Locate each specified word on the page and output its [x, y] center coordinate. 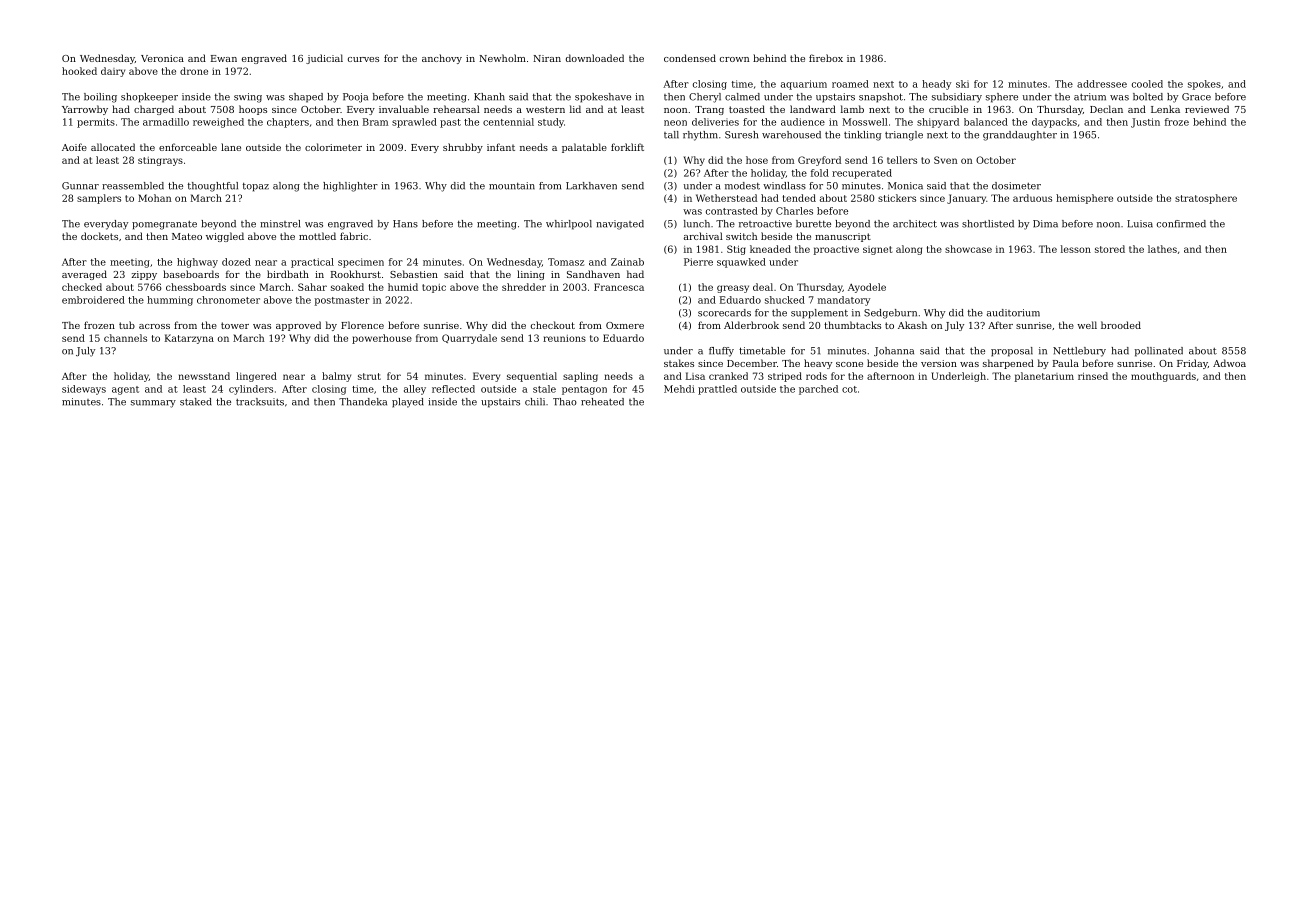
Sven [945, 160]
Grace [1196, 97]
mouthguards [1163, 377]
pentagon [584, 390]
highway [197, 263]
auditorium [1013, 313]
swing [248, 98]
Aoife [74, 147]
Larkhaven [591, 186]
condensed [690, 58]
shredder [524, 287]
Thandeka [363, 402]
